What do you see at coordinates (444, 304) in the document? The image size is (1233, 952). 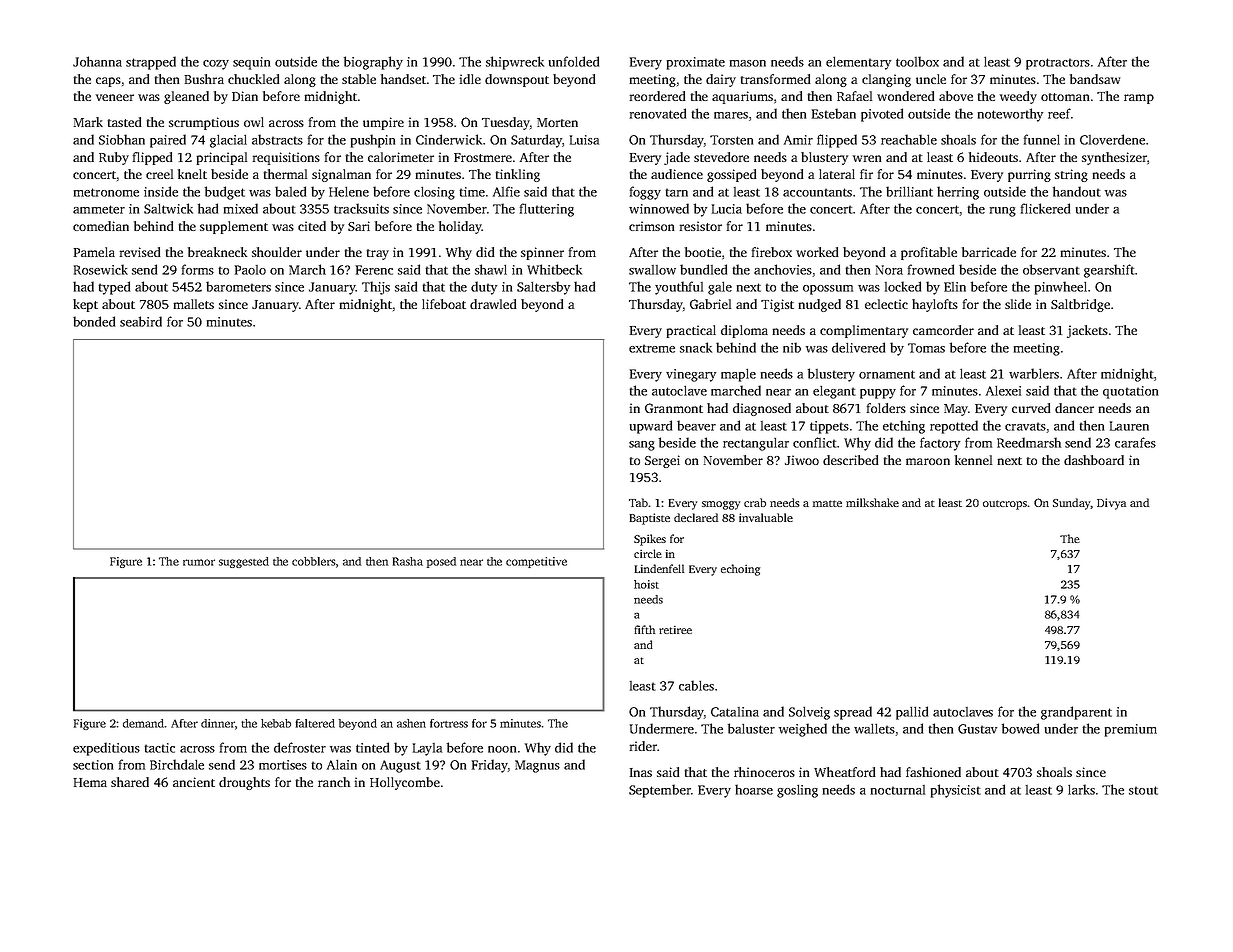 I see `lifeboat` at bounding box center [444, 304].
